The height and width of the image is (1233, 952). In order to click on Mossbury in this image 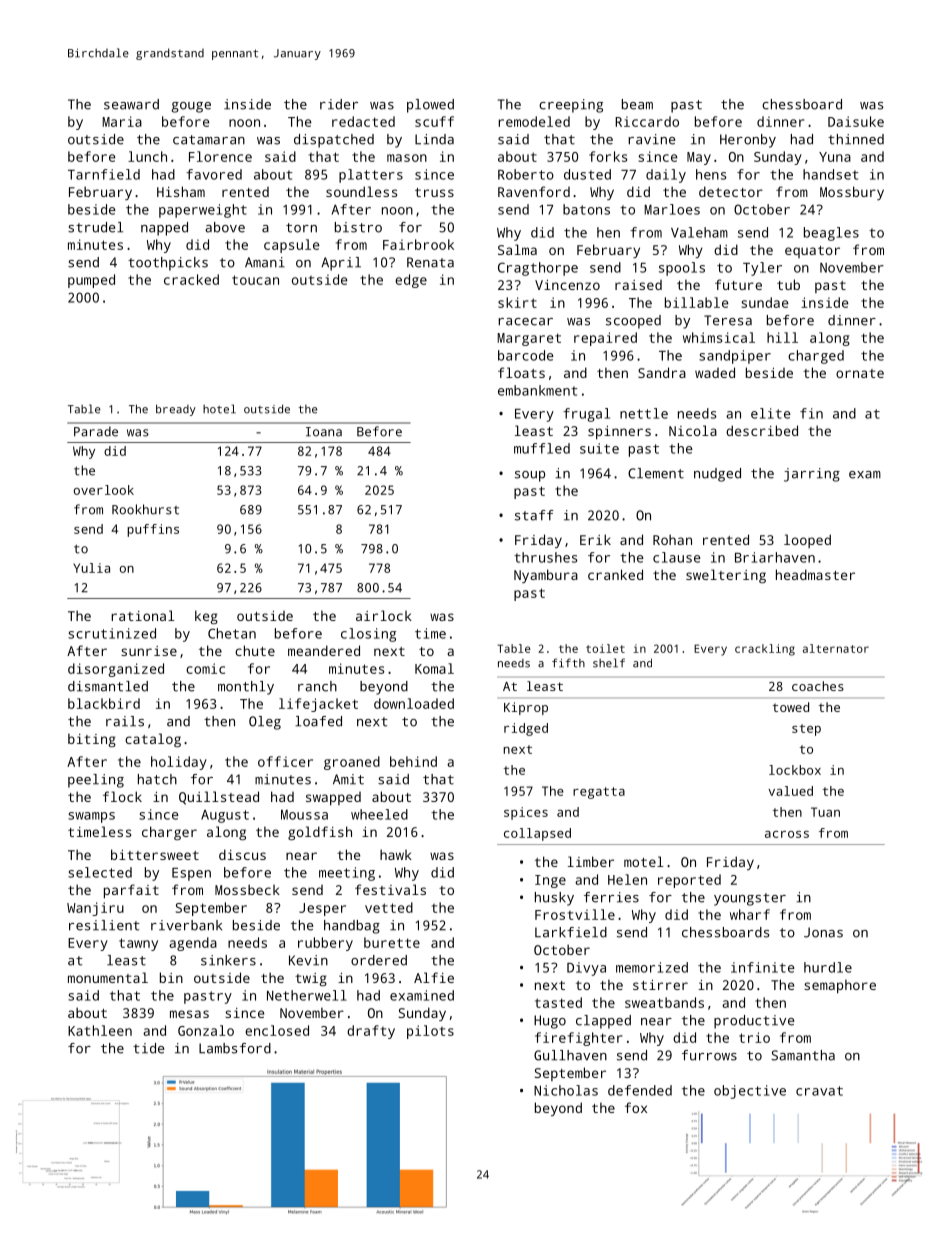, I will do `click(852, 193)`.
